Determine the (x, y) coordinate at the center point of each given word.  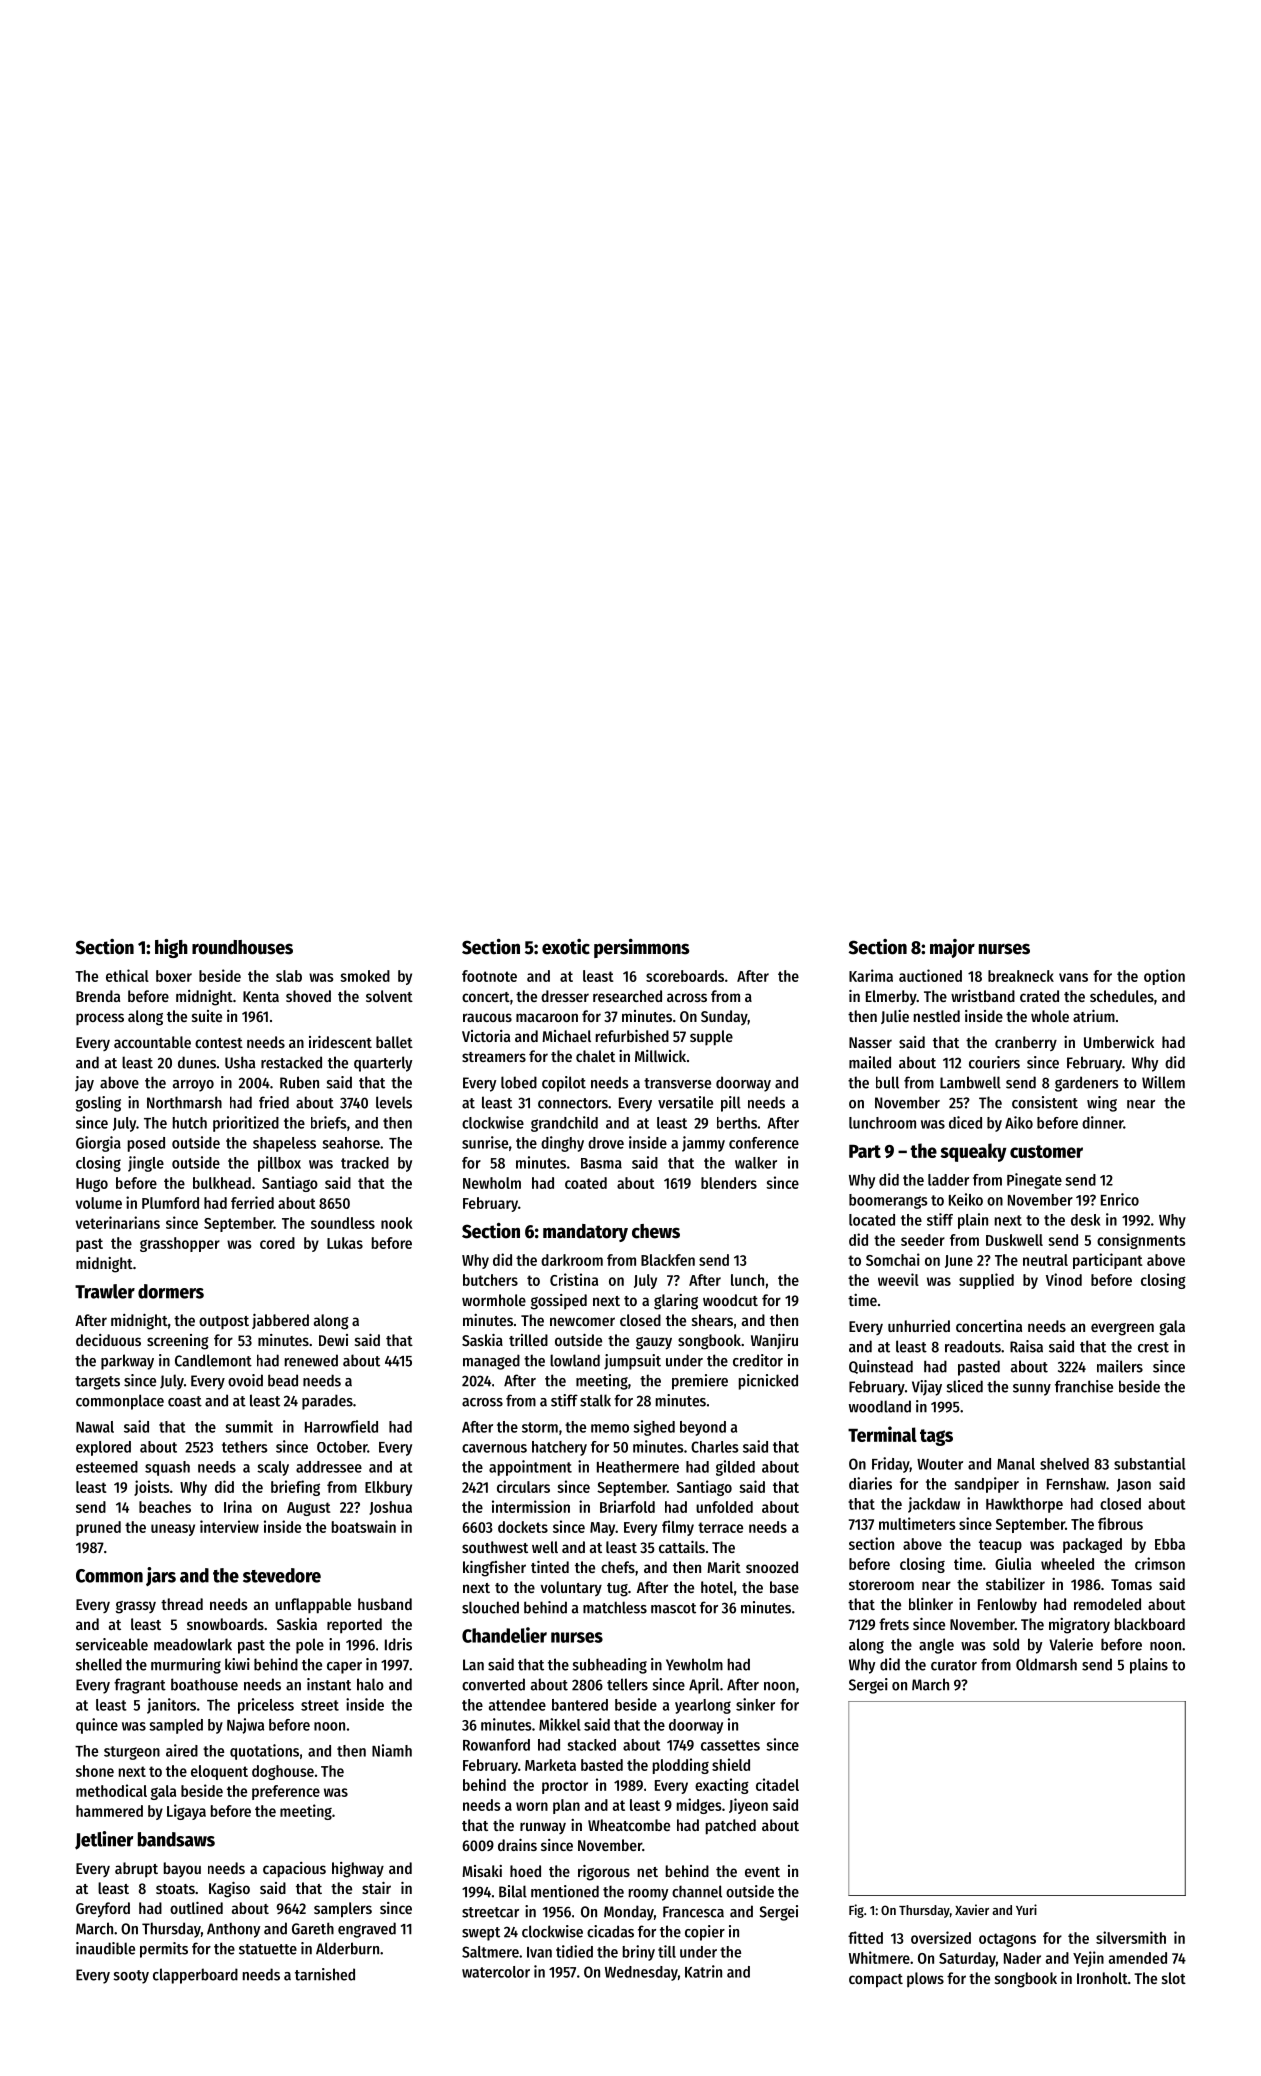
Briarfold (627, 1506)
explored (103, 1448)
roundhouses (242, 947)
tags (936, 1437)
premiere (700, 1382)
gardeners (1087, 1084)
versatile (685, 1102)
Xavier (972, 1909)
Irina (238, 1506)
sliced (964, 1386)
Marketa (550, 1765)
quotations (264, 1752)
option (1164, 977)
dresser (565, 996)
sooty (131, 1977)
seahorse (351, 1143)
